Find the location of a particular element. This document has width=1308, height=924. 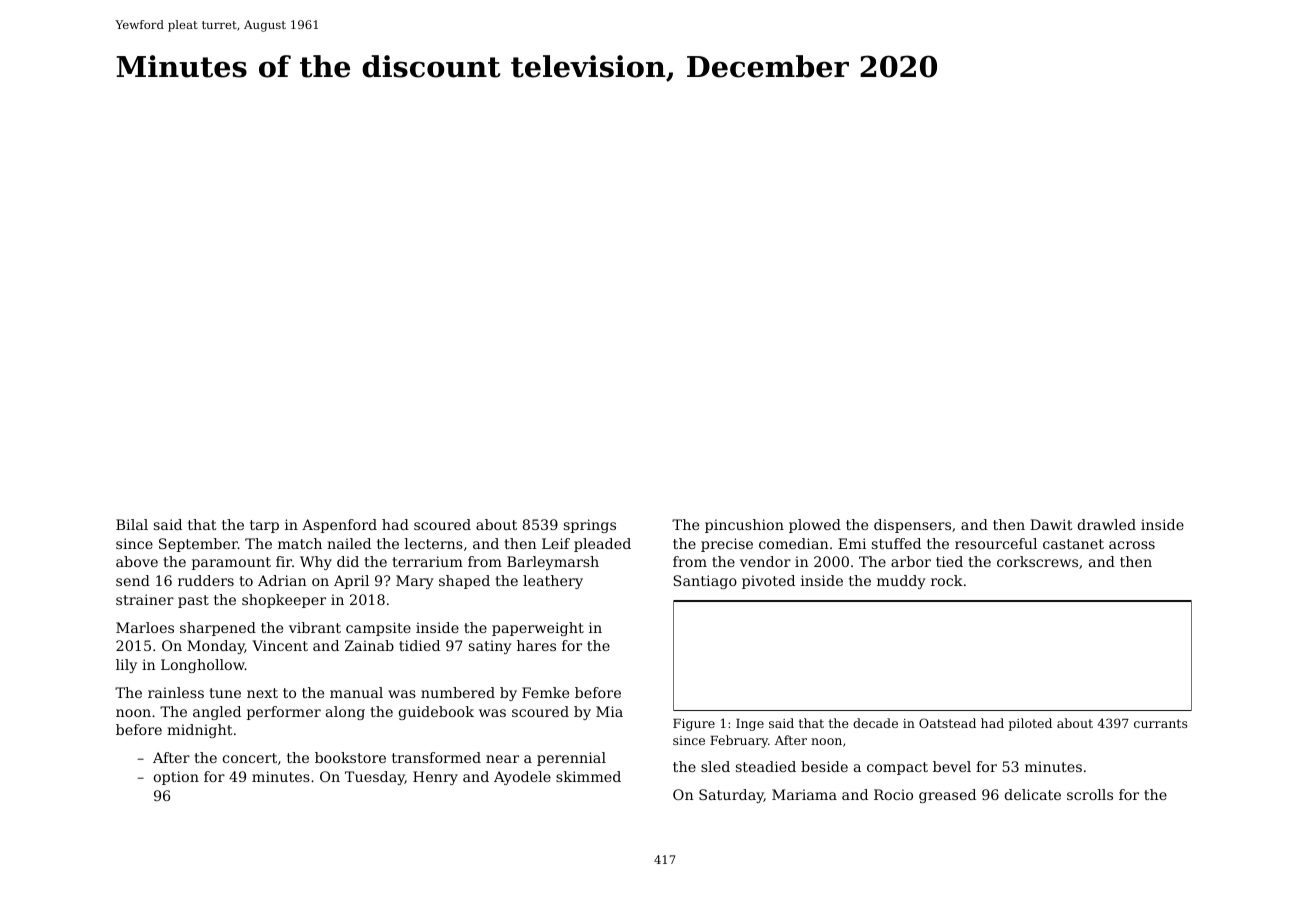

currants is located at coordinates (1161, 723).
